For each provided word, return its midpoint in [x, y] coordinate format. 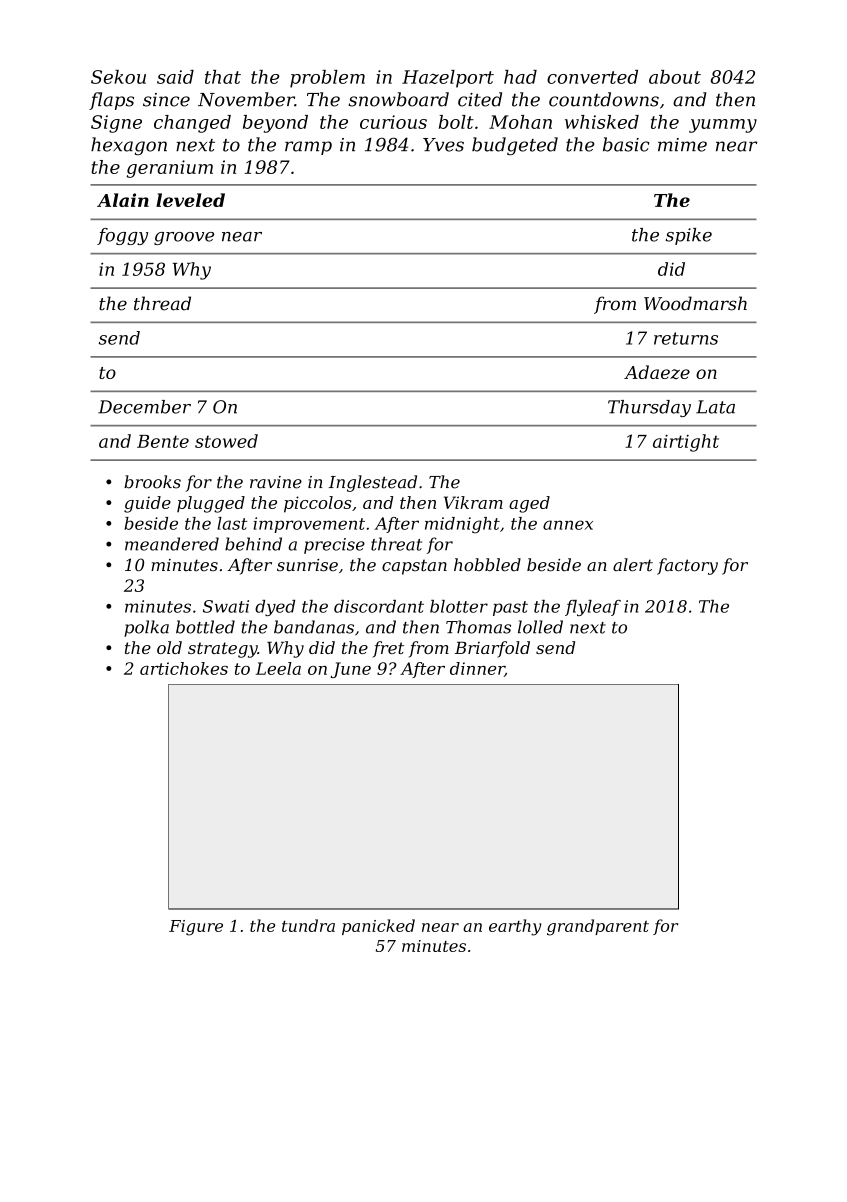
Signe [116, 124]
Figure [196, 928]
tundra [308, 925]
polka [146, 628]
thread [162, 303]
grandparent [598, 927]
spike [689, 236]
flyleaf [593, 608]
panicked [378, 927]
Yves [443, 145]
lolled [540, 627]
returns [686, 338]
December [144, 407]
